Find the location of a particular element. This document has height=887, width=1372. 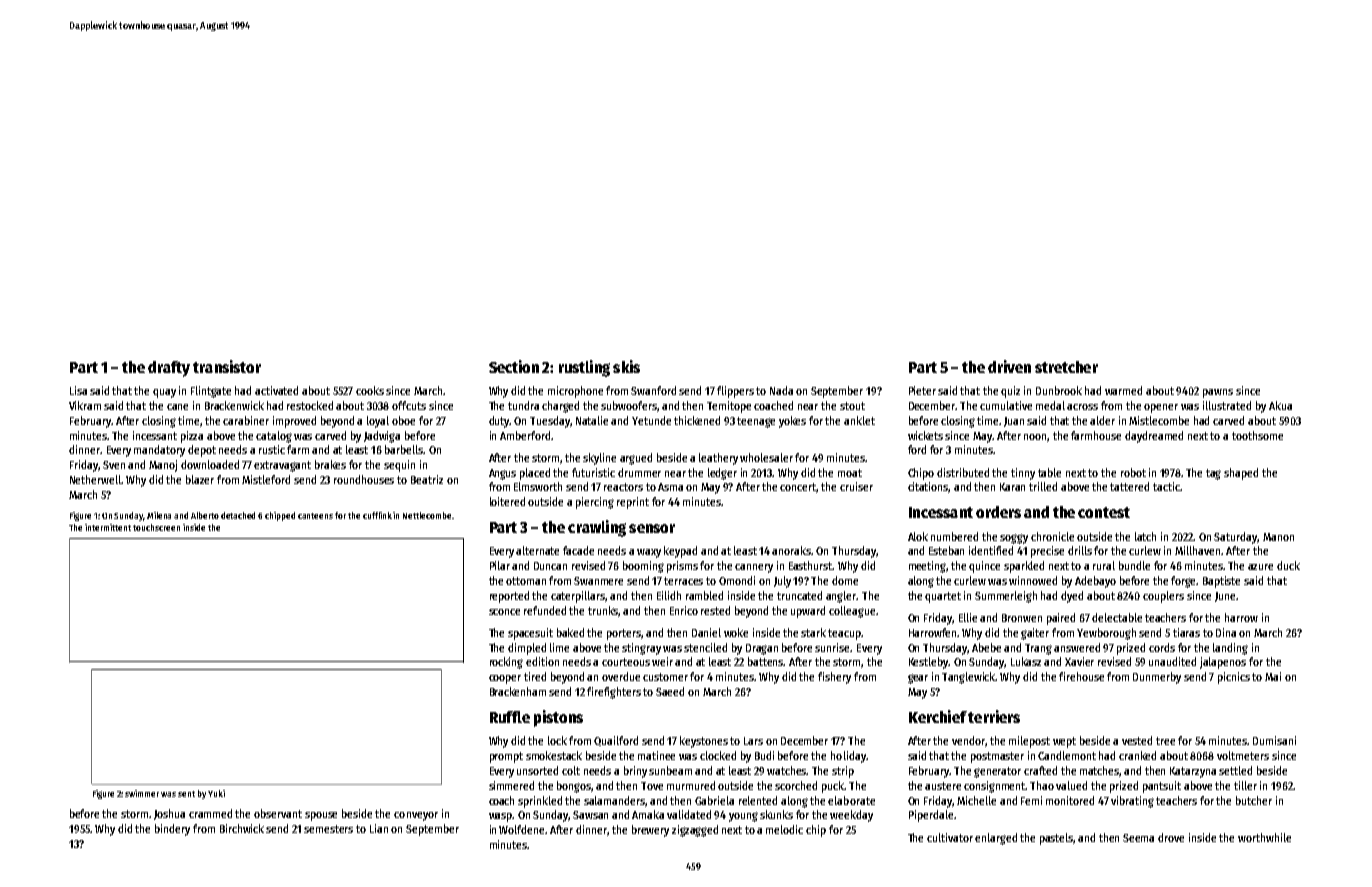

Birchwick is located at coordinates (242, 828).
